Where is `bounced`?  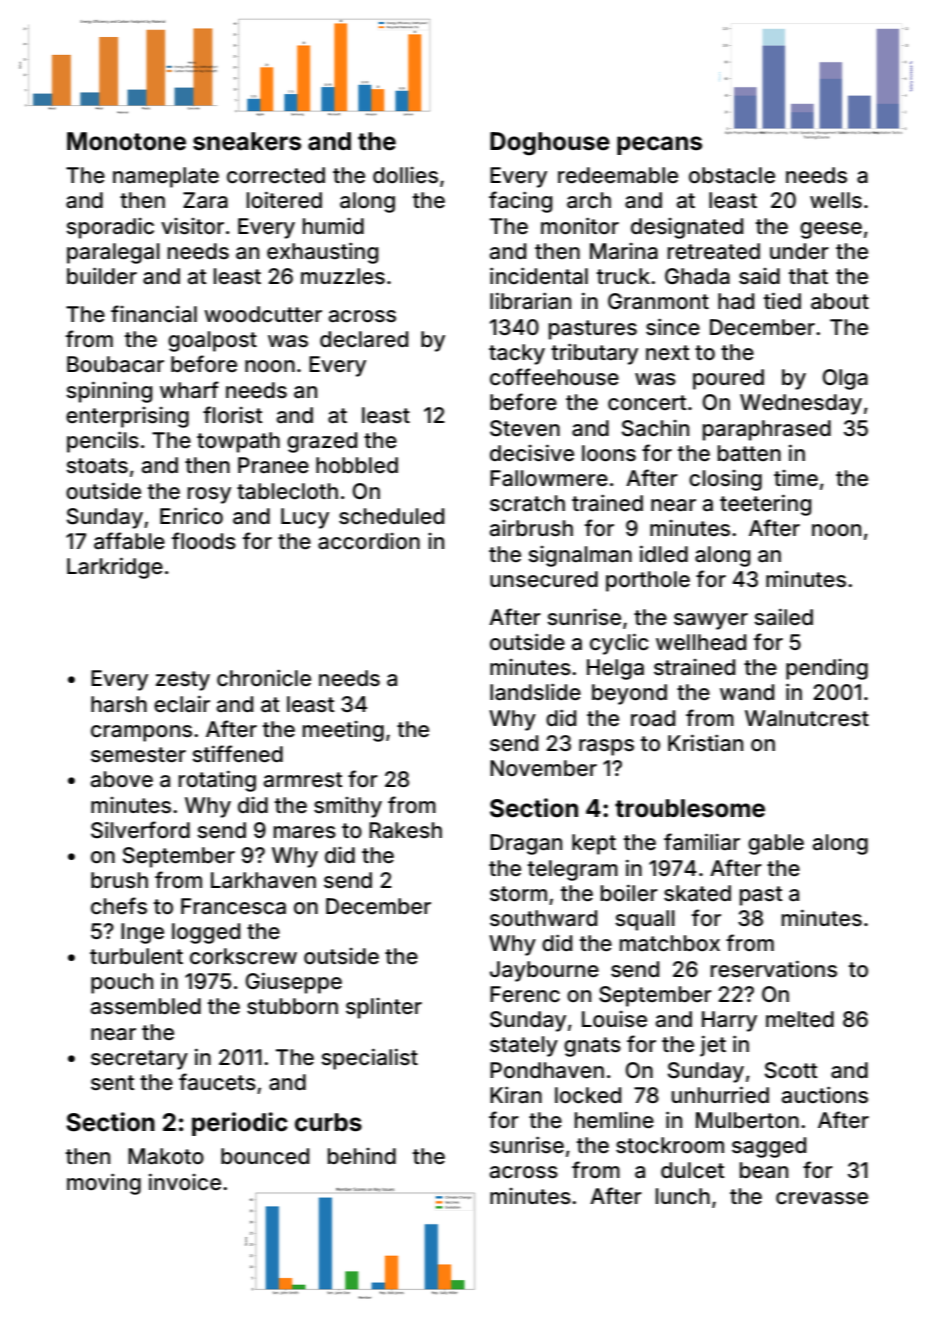
bounced is located at coordinates (265, 1156).
